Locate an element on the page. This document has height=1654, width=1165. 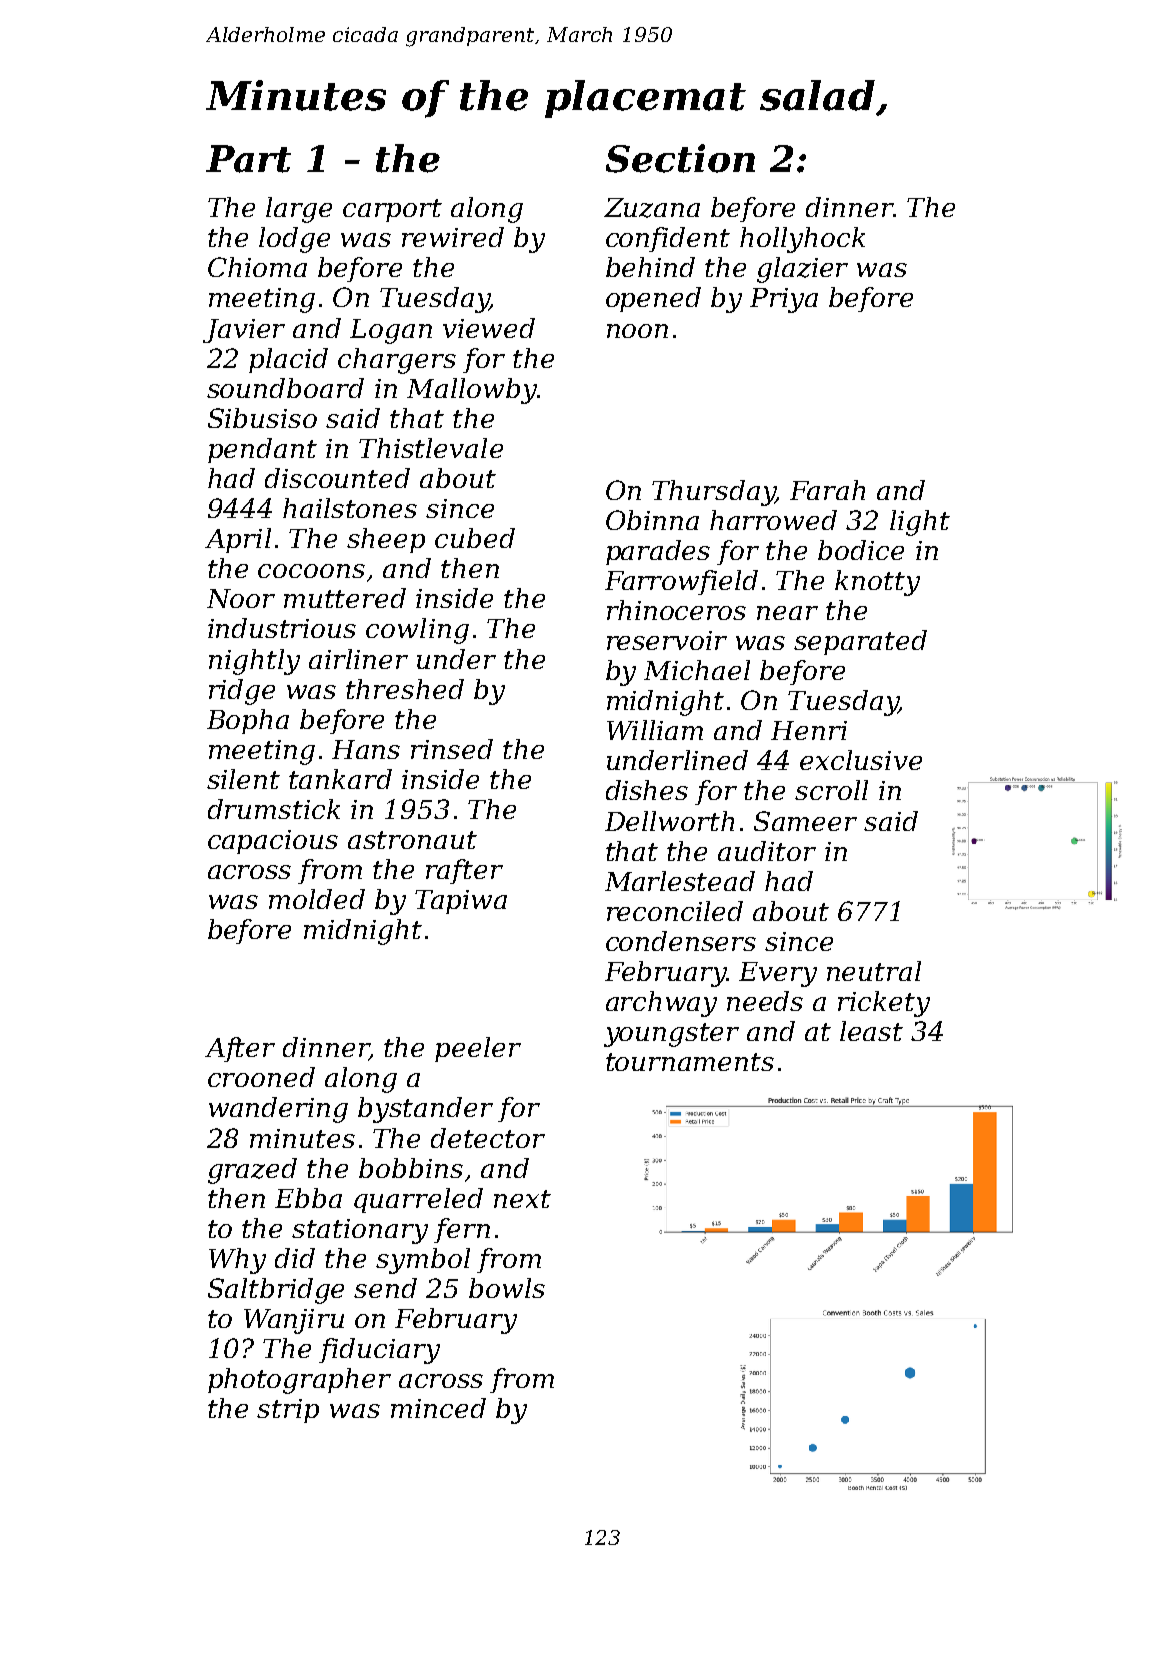
minced is located at coordinates (438, 1408).
